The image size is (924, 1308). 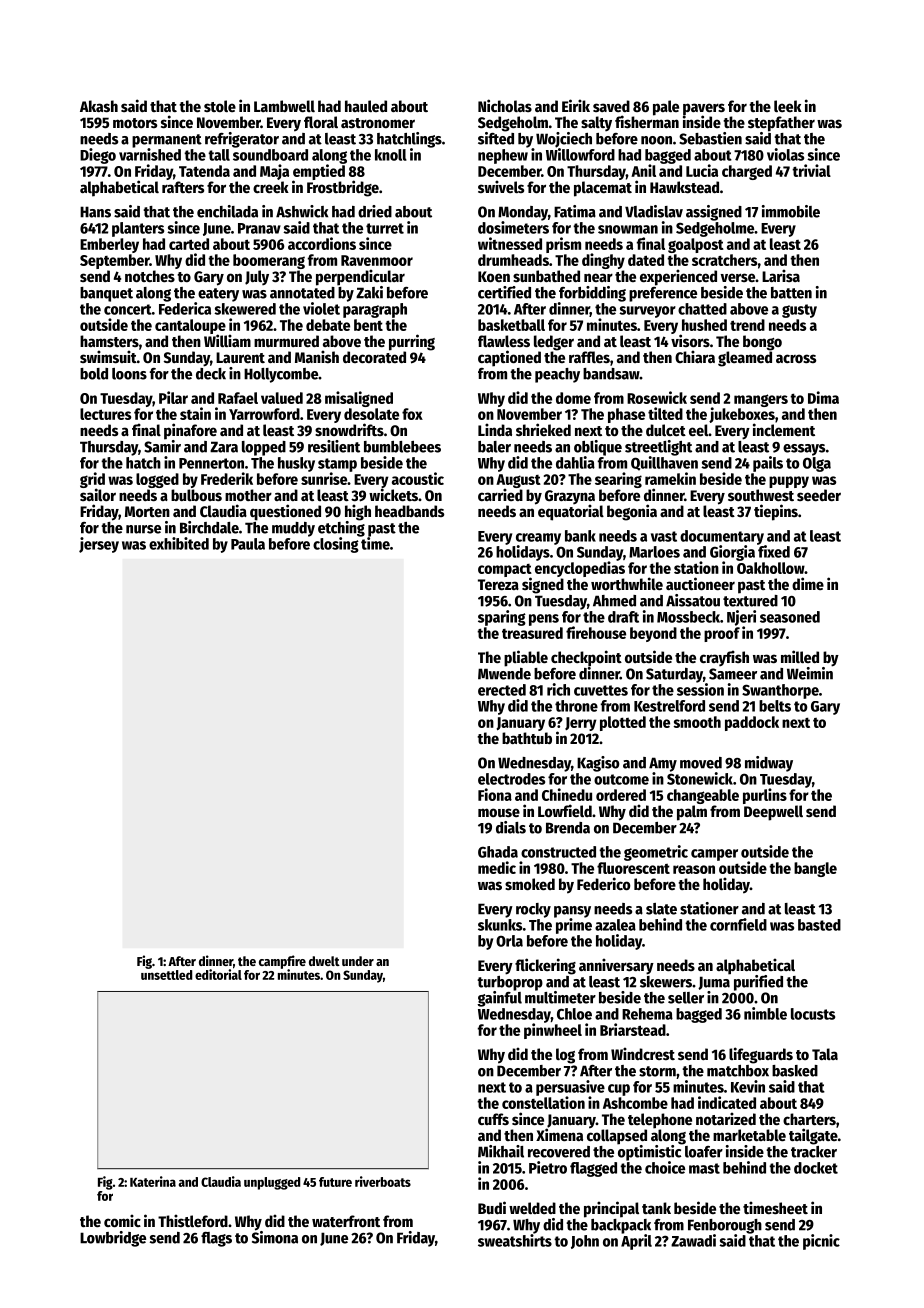 I want to click on Simona, so click(x=275, y=1237).
